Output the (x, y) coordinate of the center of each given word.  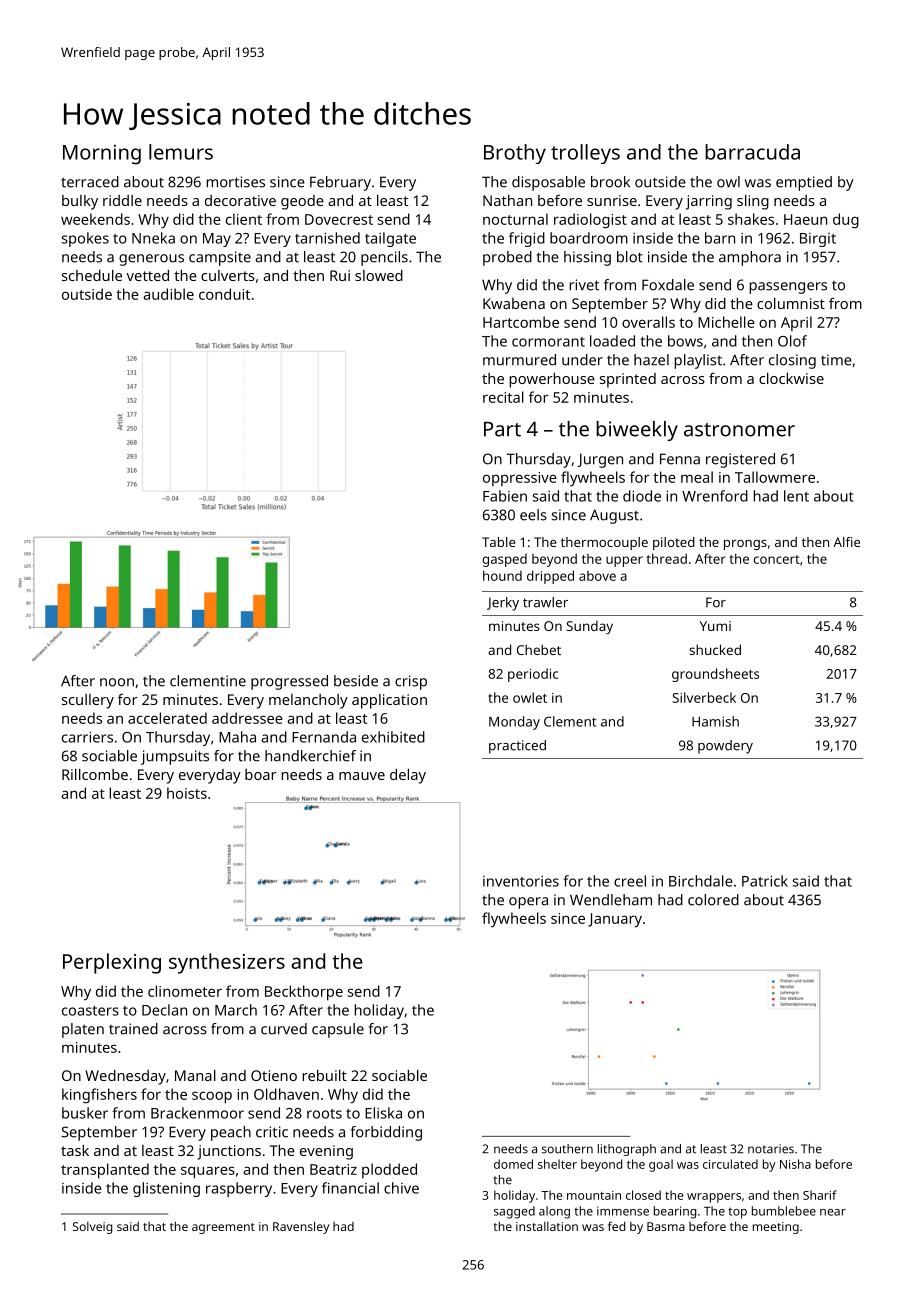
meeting (776, 1228)
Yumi (715, 626)
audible (168, 294)
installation (547, 1226)
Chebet (539, 649)
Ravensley (301, 1227)
